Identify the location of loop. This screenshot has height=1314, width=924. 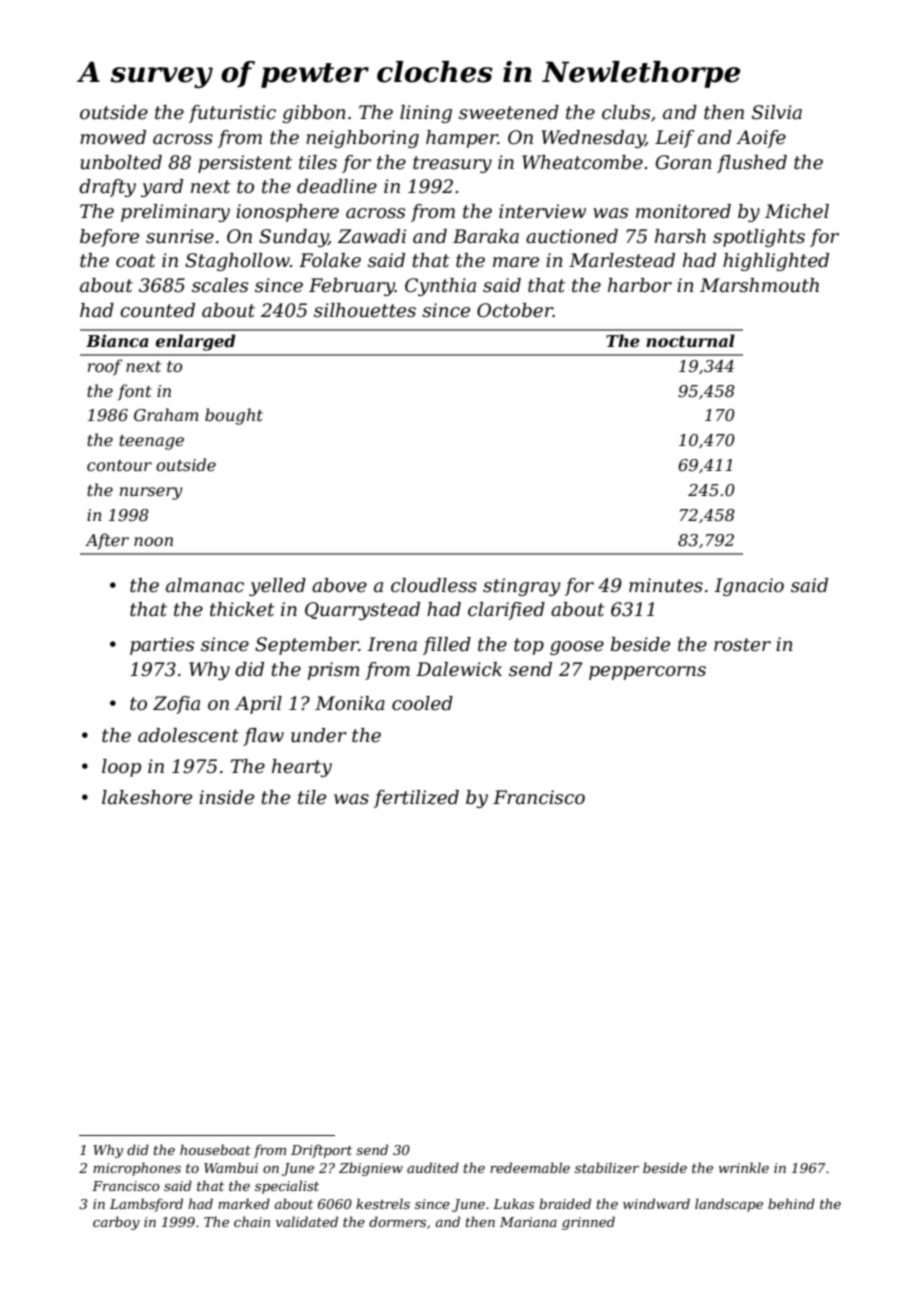
(121, 768).
